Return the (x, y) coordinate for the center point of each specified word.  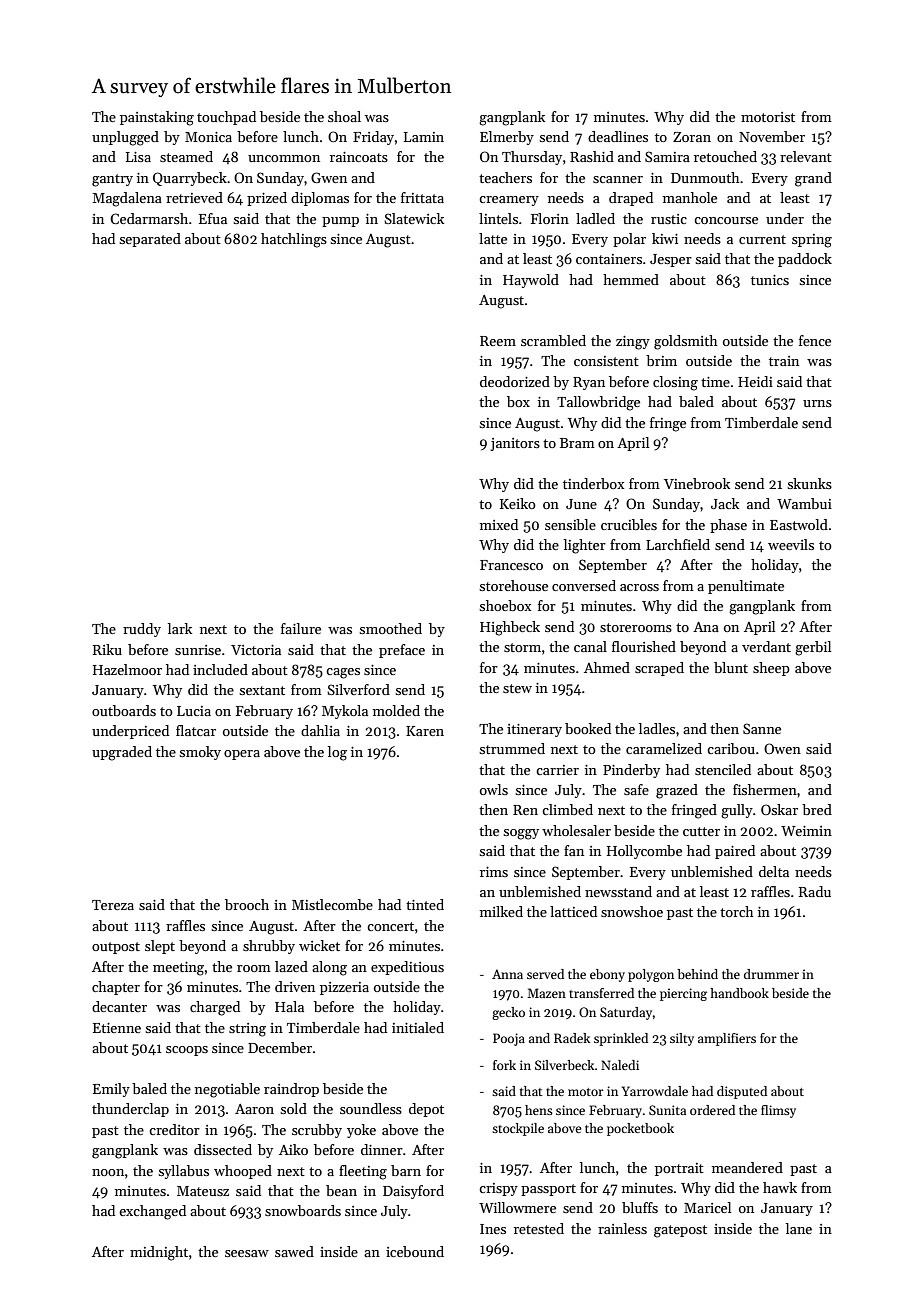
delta (774, 871)
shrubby (269, 947)
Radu (815, 891)
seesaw (247, 1253)
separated (150, 240)
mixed (499, 524)
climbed (567, 809)
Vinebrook (697, 483)
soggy (521, 834)
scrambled (553, 340)
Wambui (804, 503)
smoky (200, 753)
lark (180, 628)
